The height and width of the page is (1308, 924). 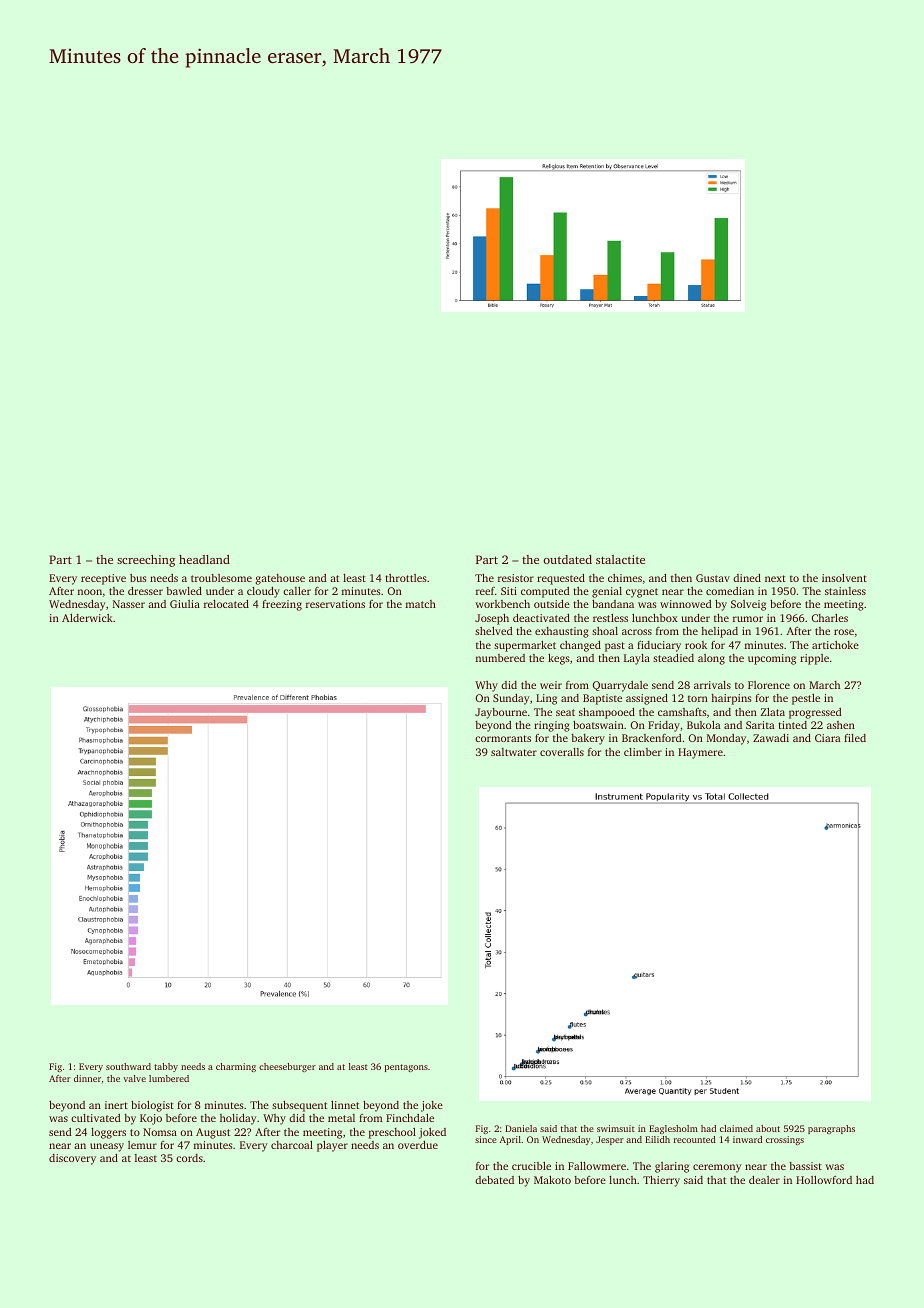 I want to click on relocated, so click(x=226, y=604).
